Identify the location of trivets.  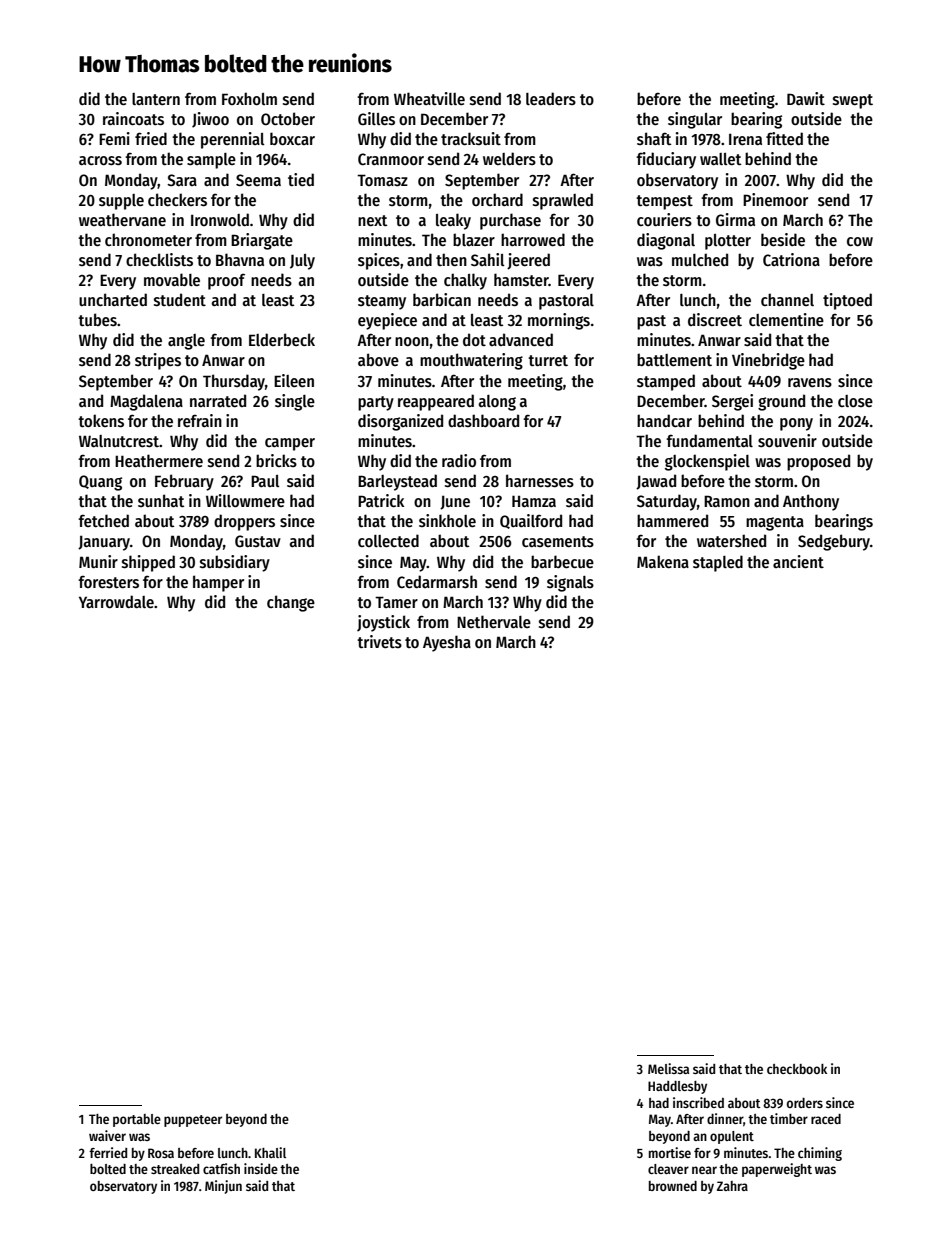
(379, 641).
